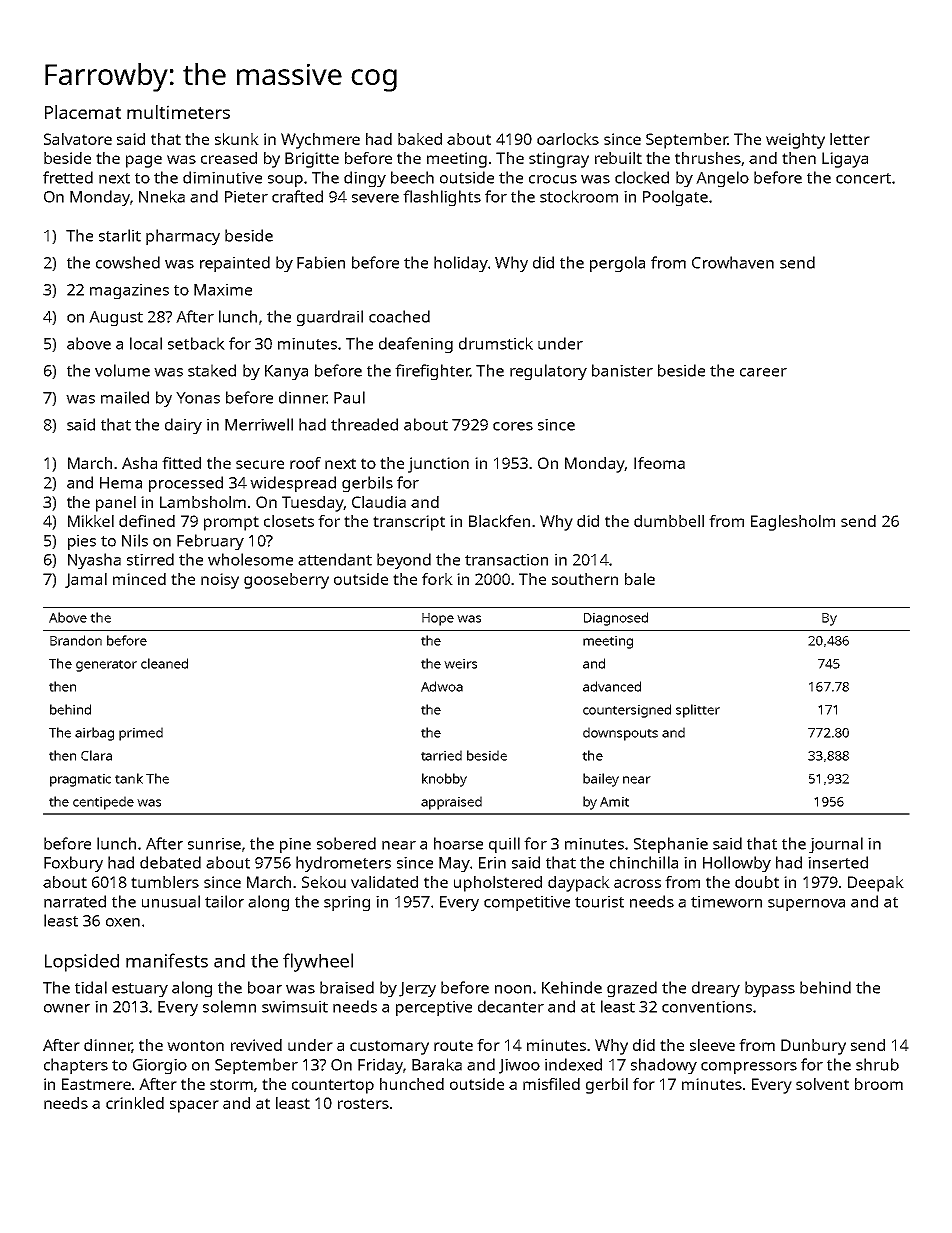 This document has height=1233, width=952. What do you see at coordinates (793, 523) in the document?
I see `Eaglesholm` at bounding box center [793, 523].
